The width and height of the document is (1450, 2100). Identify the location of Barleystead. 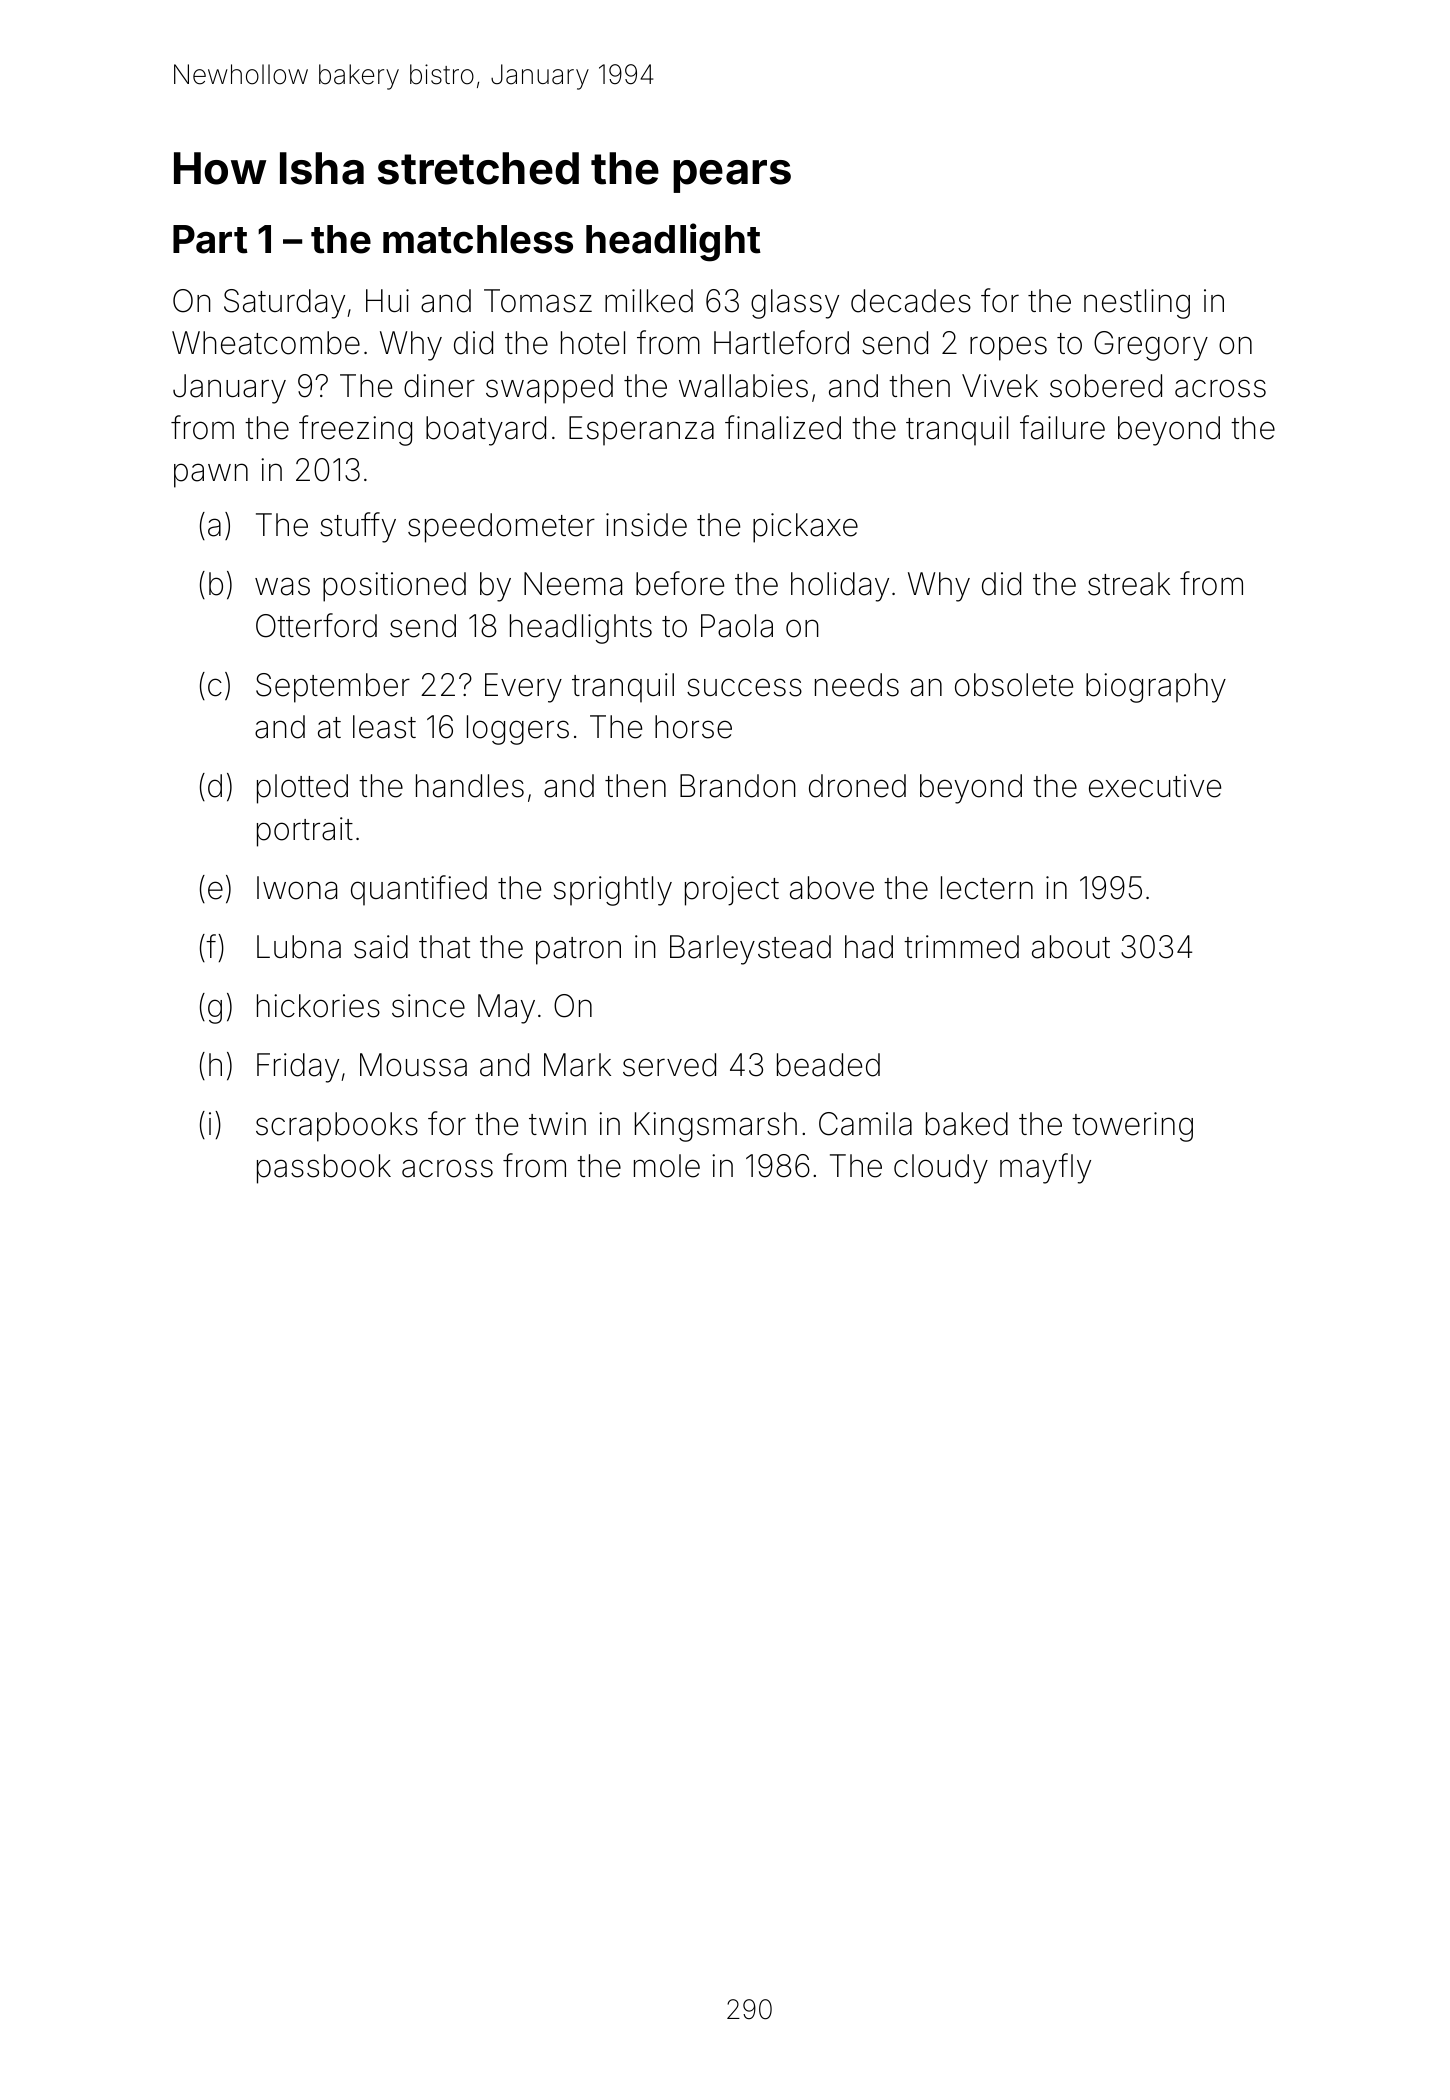
(750, 950).
